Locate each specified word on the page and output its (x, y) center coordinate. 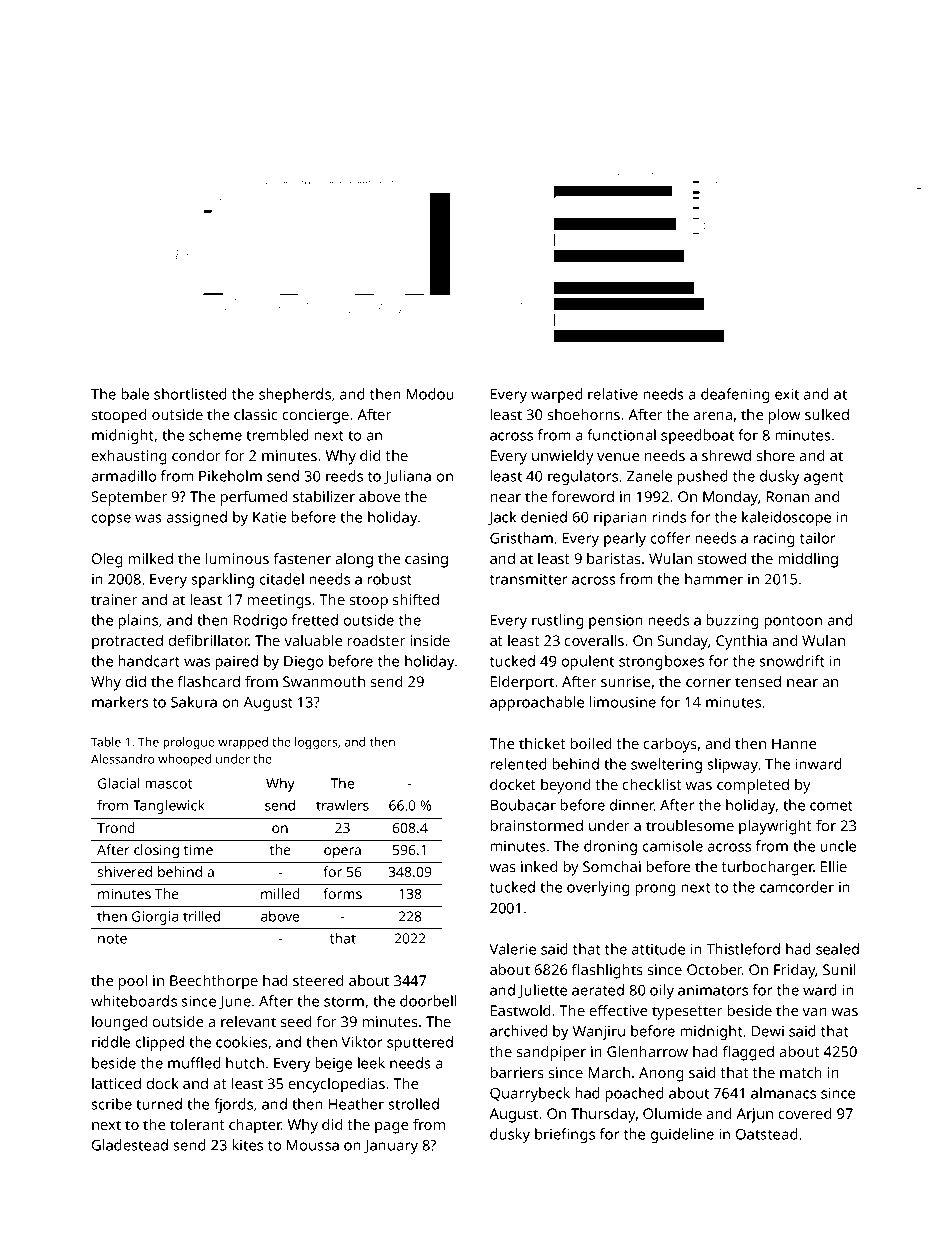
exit (787, 394)
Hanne (794, 743)
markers (120, 702)
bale (135, 394)
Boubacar (523, 805)
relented (519, 764)
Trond (116, 827)
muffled (194, 1063)
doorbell (428, 1001)
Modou (430, 394)
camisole (673, 846)
